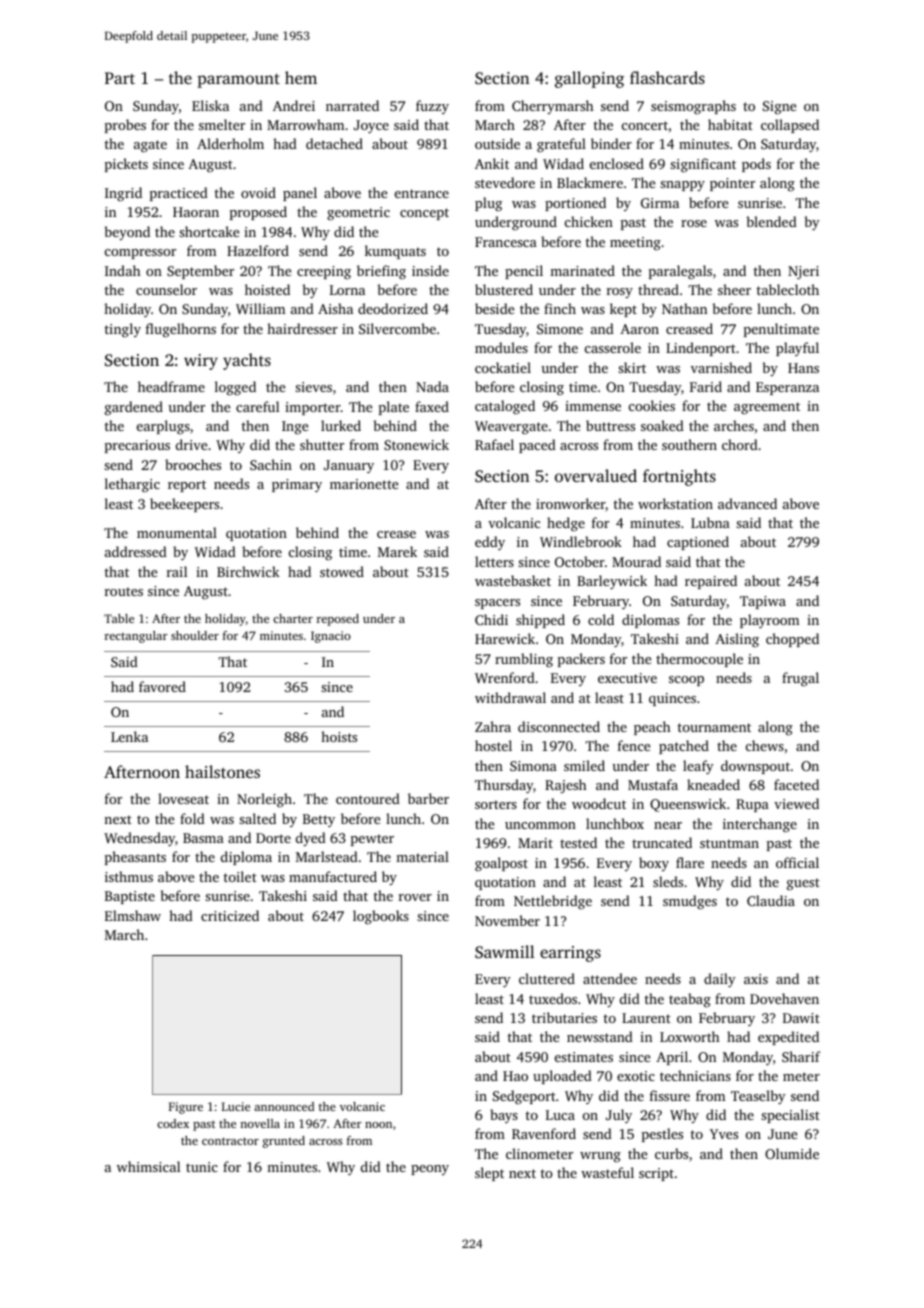  What do you see at coordinates (284, 1106) in the screenshot?
I see `announced` at bounding box center [284, 1106].
